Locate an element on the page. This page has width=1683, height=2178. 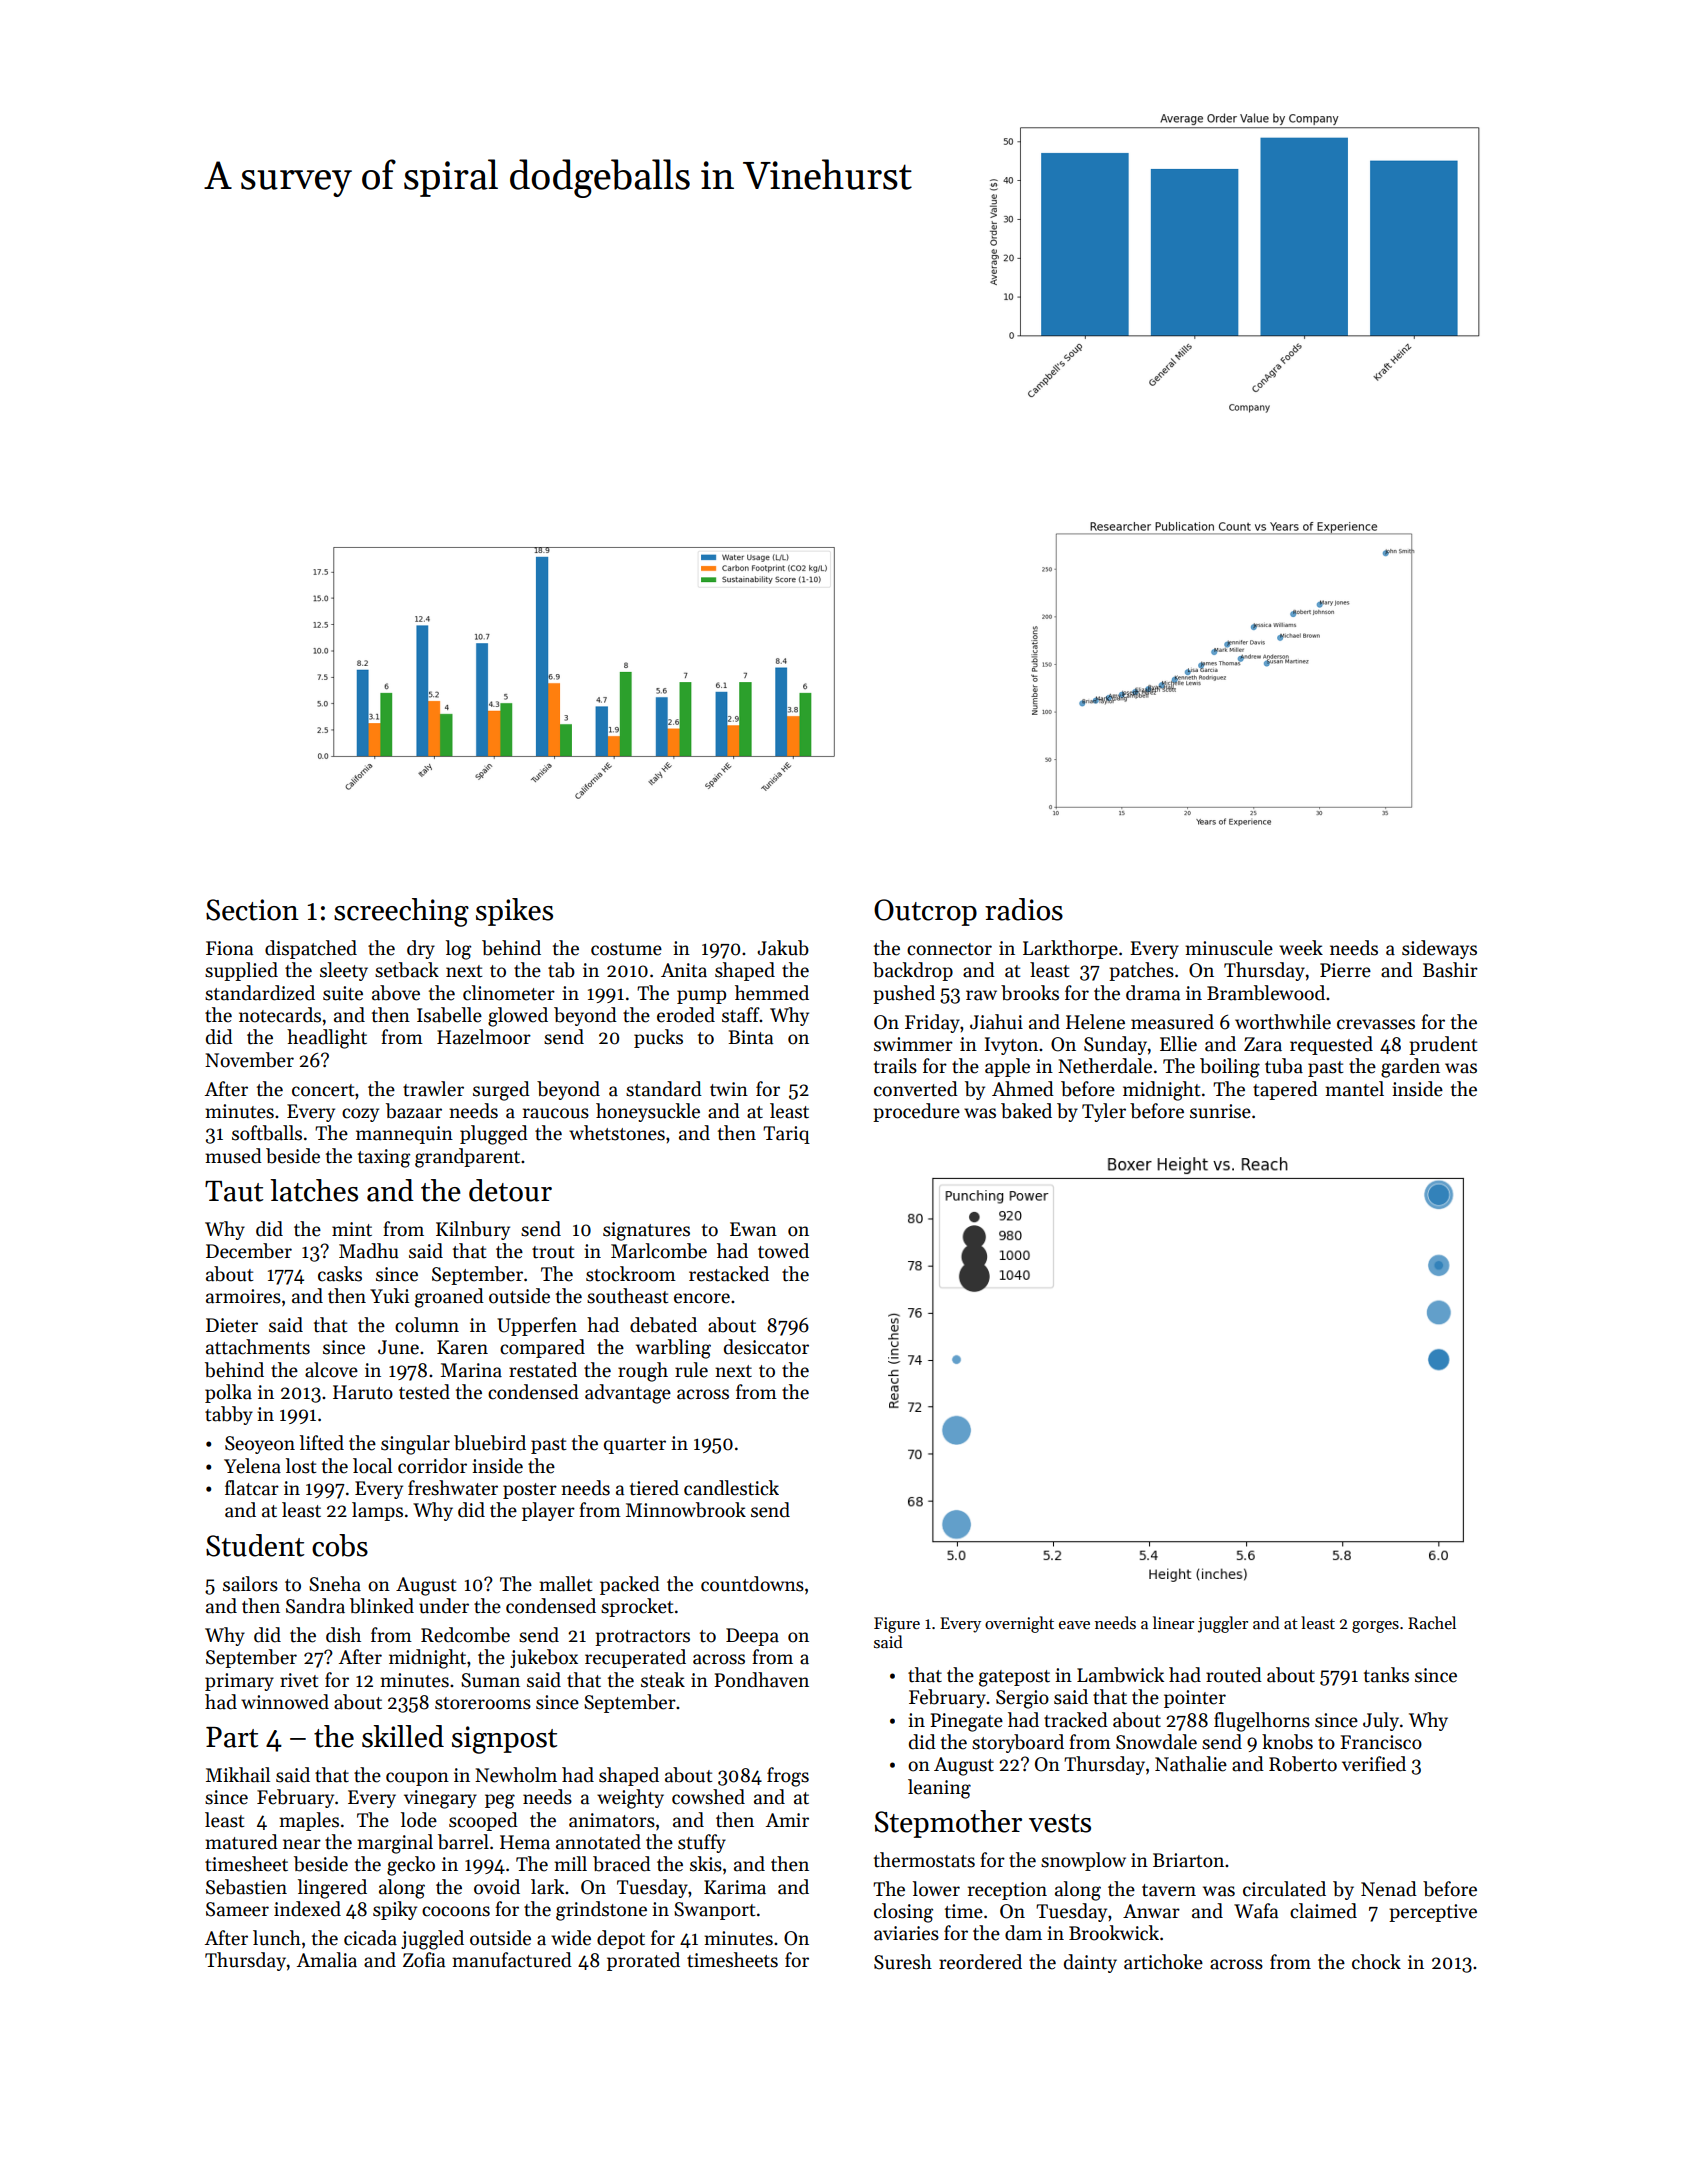
Deepa is located at coordinates (752, 1637).
